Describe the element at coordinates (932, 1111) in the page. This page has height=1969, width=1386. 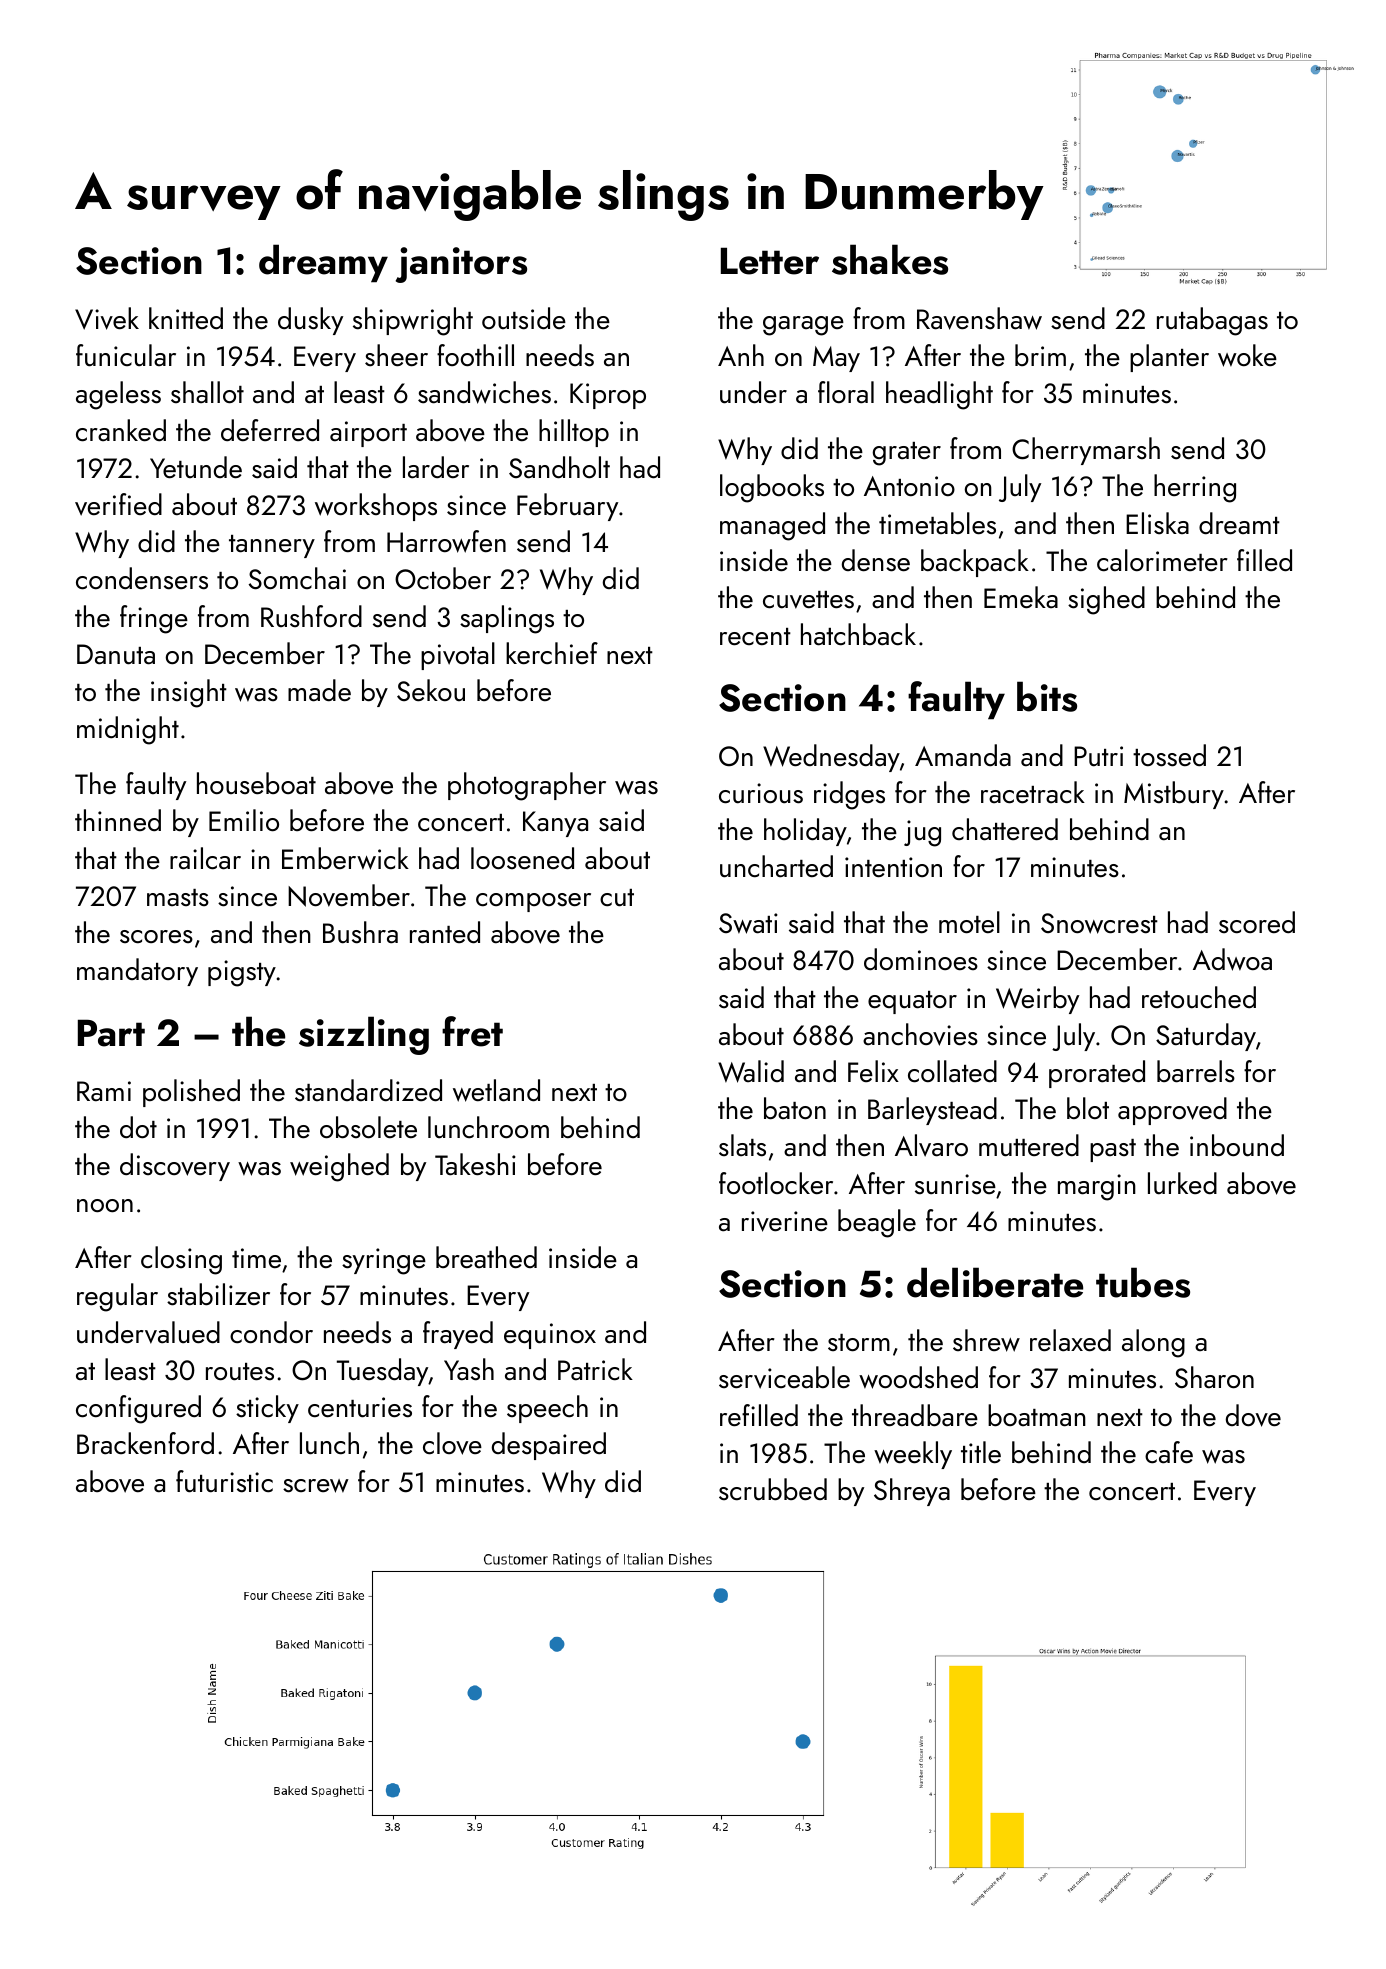
I see `Barleystead` at that location.
